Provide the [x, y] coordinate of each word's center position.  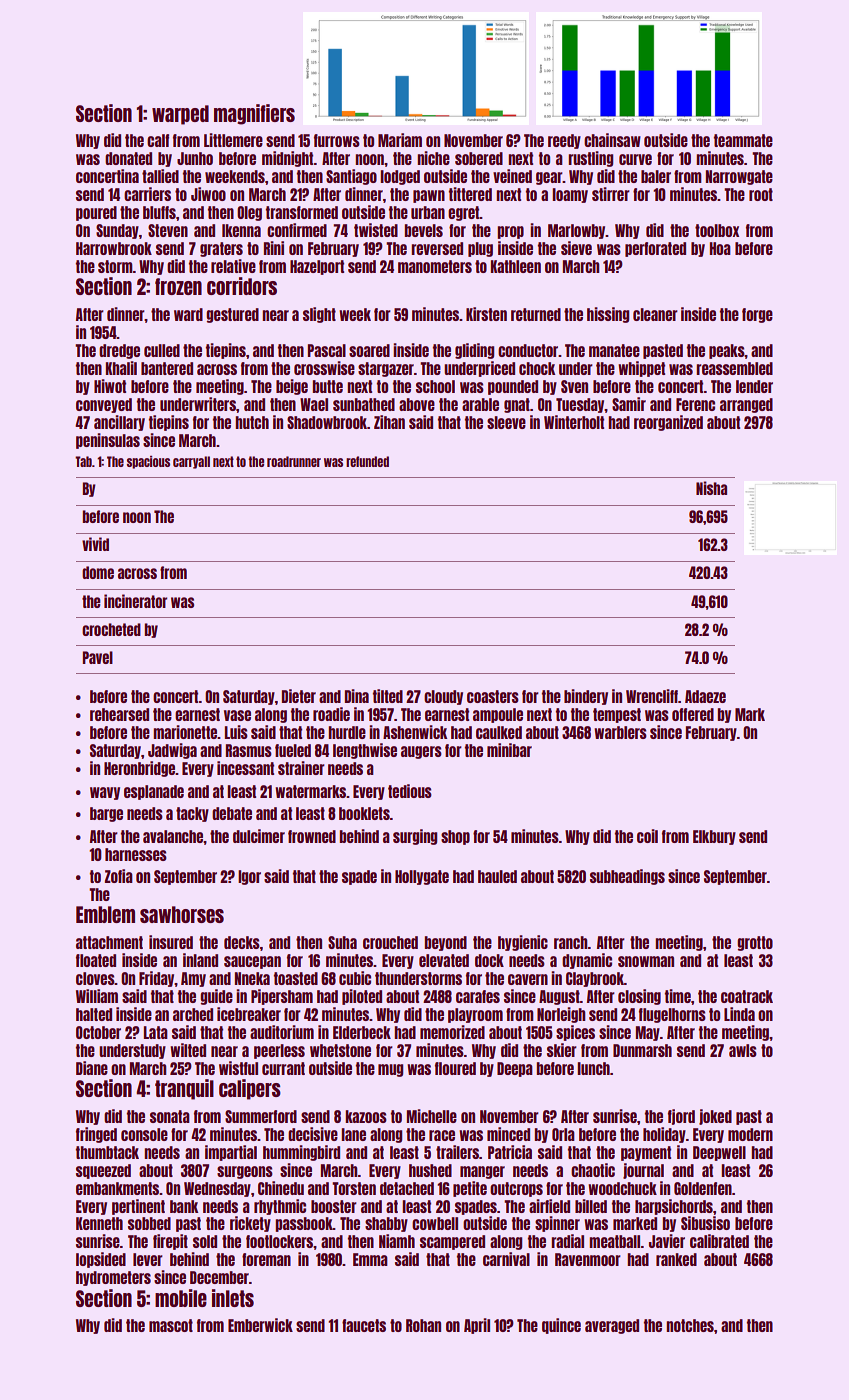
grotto [755, 943]
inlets [233, 1298]
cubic [355, 978]
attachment [109, 942]
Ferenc [695, 404]
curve [635, 159]
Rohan [423, 1325]
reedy [564, 141]
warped [180, 115]
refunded [367, 461]
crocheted [111, 629]
